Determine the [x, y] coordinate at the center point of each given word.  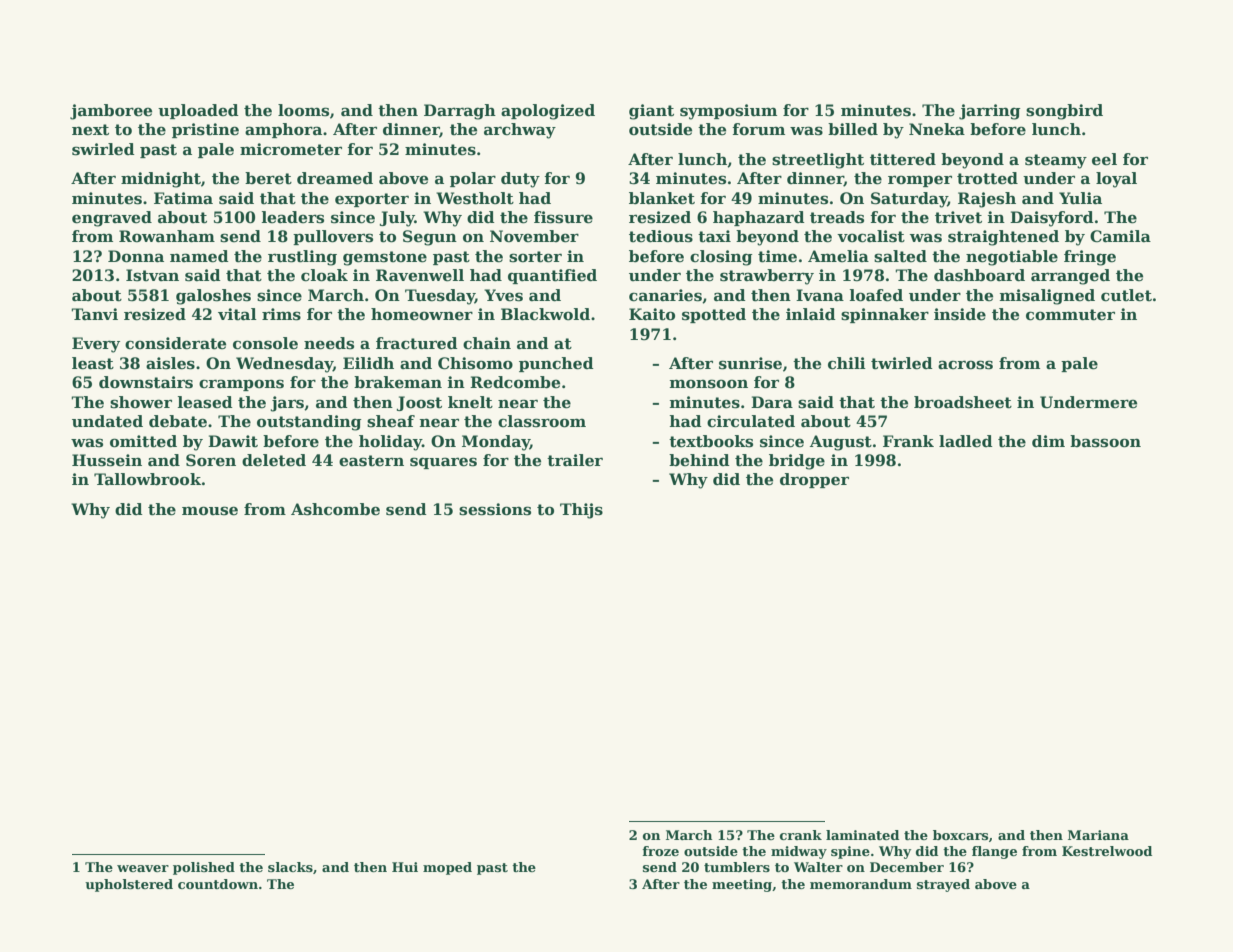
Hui [405, 867]
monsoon [709, 384]
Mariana [1098, 835]
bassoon [1105, 441]
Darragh [460, 112]
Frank [908, 441]
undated [107, 421]
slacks [290, 867]
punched [556, 364]
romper [920, 181]
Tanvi [94, 314]
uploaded [198, 111]
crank [801, 835]
